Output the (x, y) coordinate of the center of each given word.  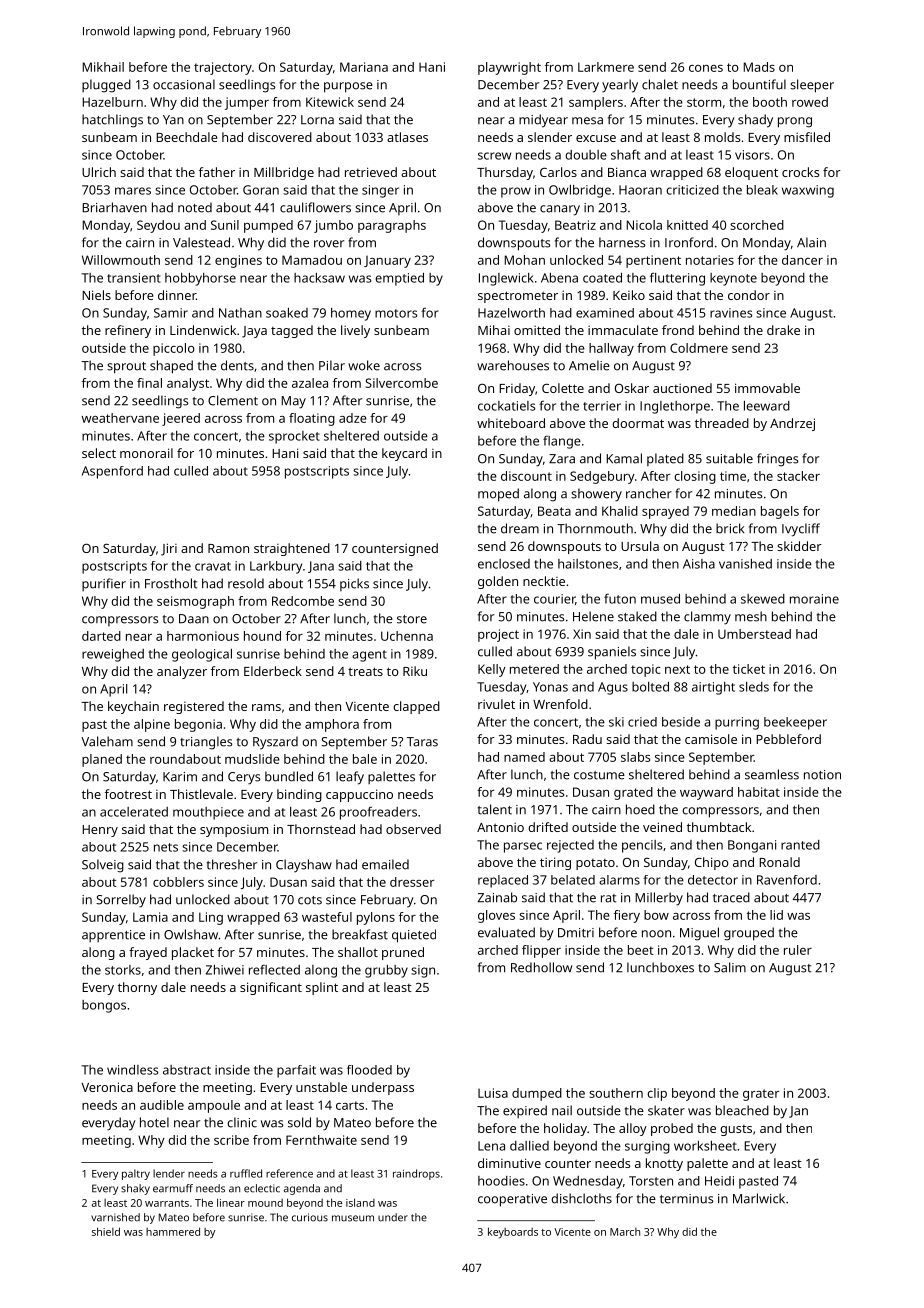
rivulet (496, 704)
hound (262, 636)
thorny (137, 988)
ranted (800, 845)
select (99, 453)
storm (704, 102)
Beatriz (575, 225)
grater (761, 1095)
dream (520, 528)
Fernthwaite (321, 1140)
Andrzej (792, 424)
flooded (369, 1070)
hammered (173, 1231)
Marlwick (759, 1198)
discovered (280, 137)
